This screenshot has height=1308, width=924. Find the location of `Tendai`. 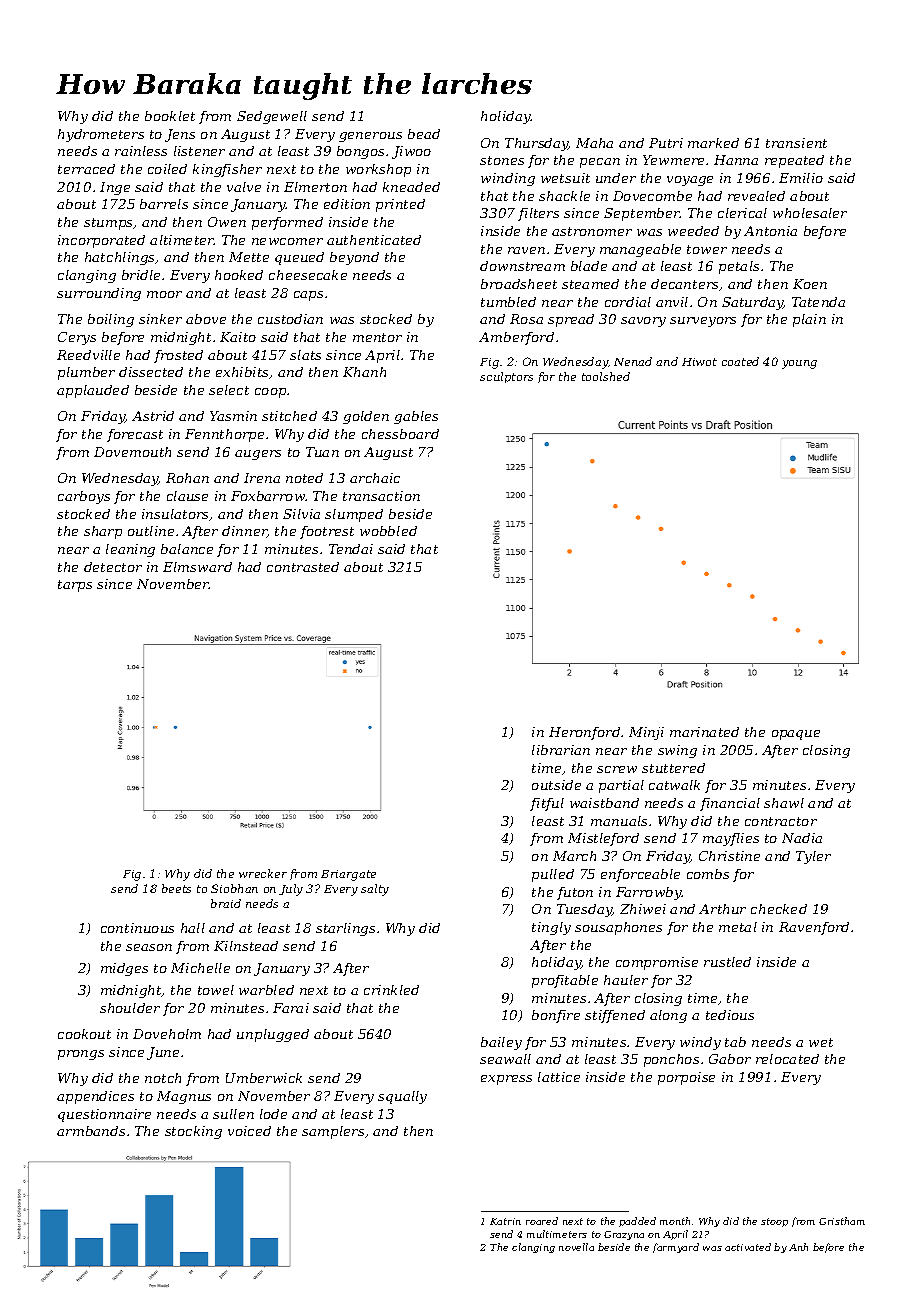

Tendai is located at coordinates (351, 549).
